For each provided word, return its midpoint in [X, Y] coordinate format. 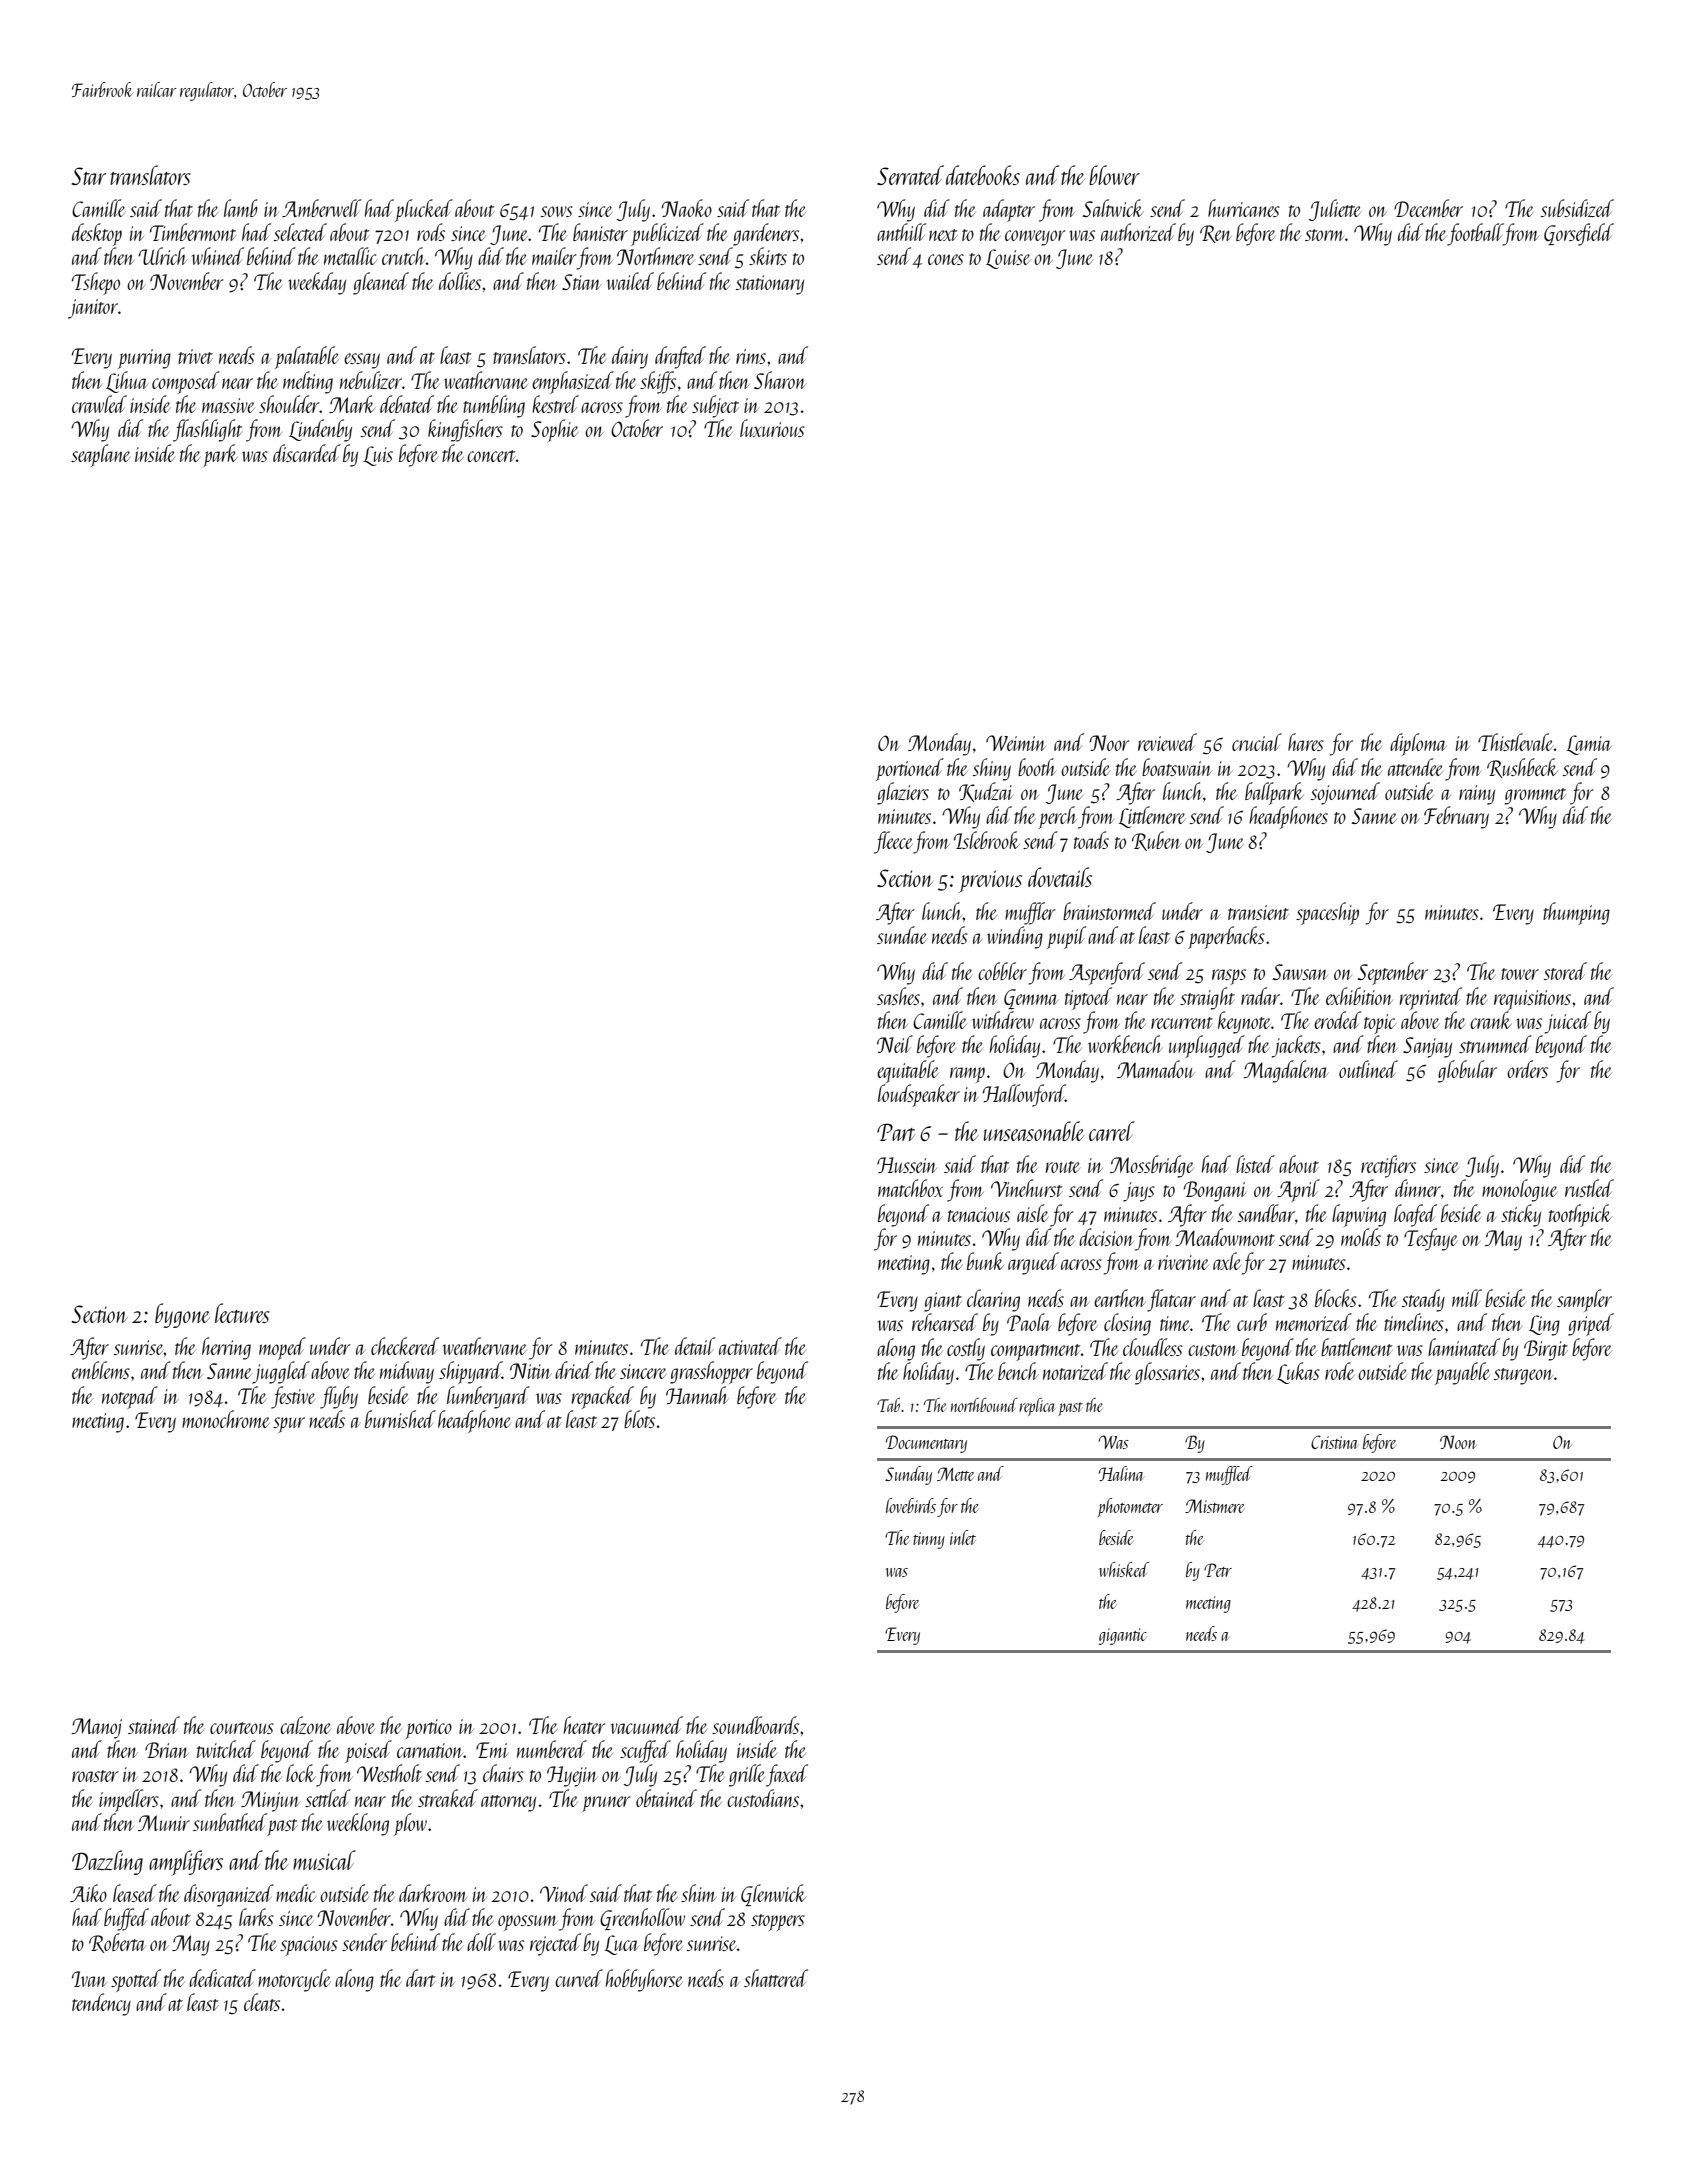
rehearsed [945, 1322]
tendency [101, 2004]
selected [300, 232]
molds [1361, 1237]
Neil [895, 1044]
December [1428, 208]
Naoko [686, 208]
